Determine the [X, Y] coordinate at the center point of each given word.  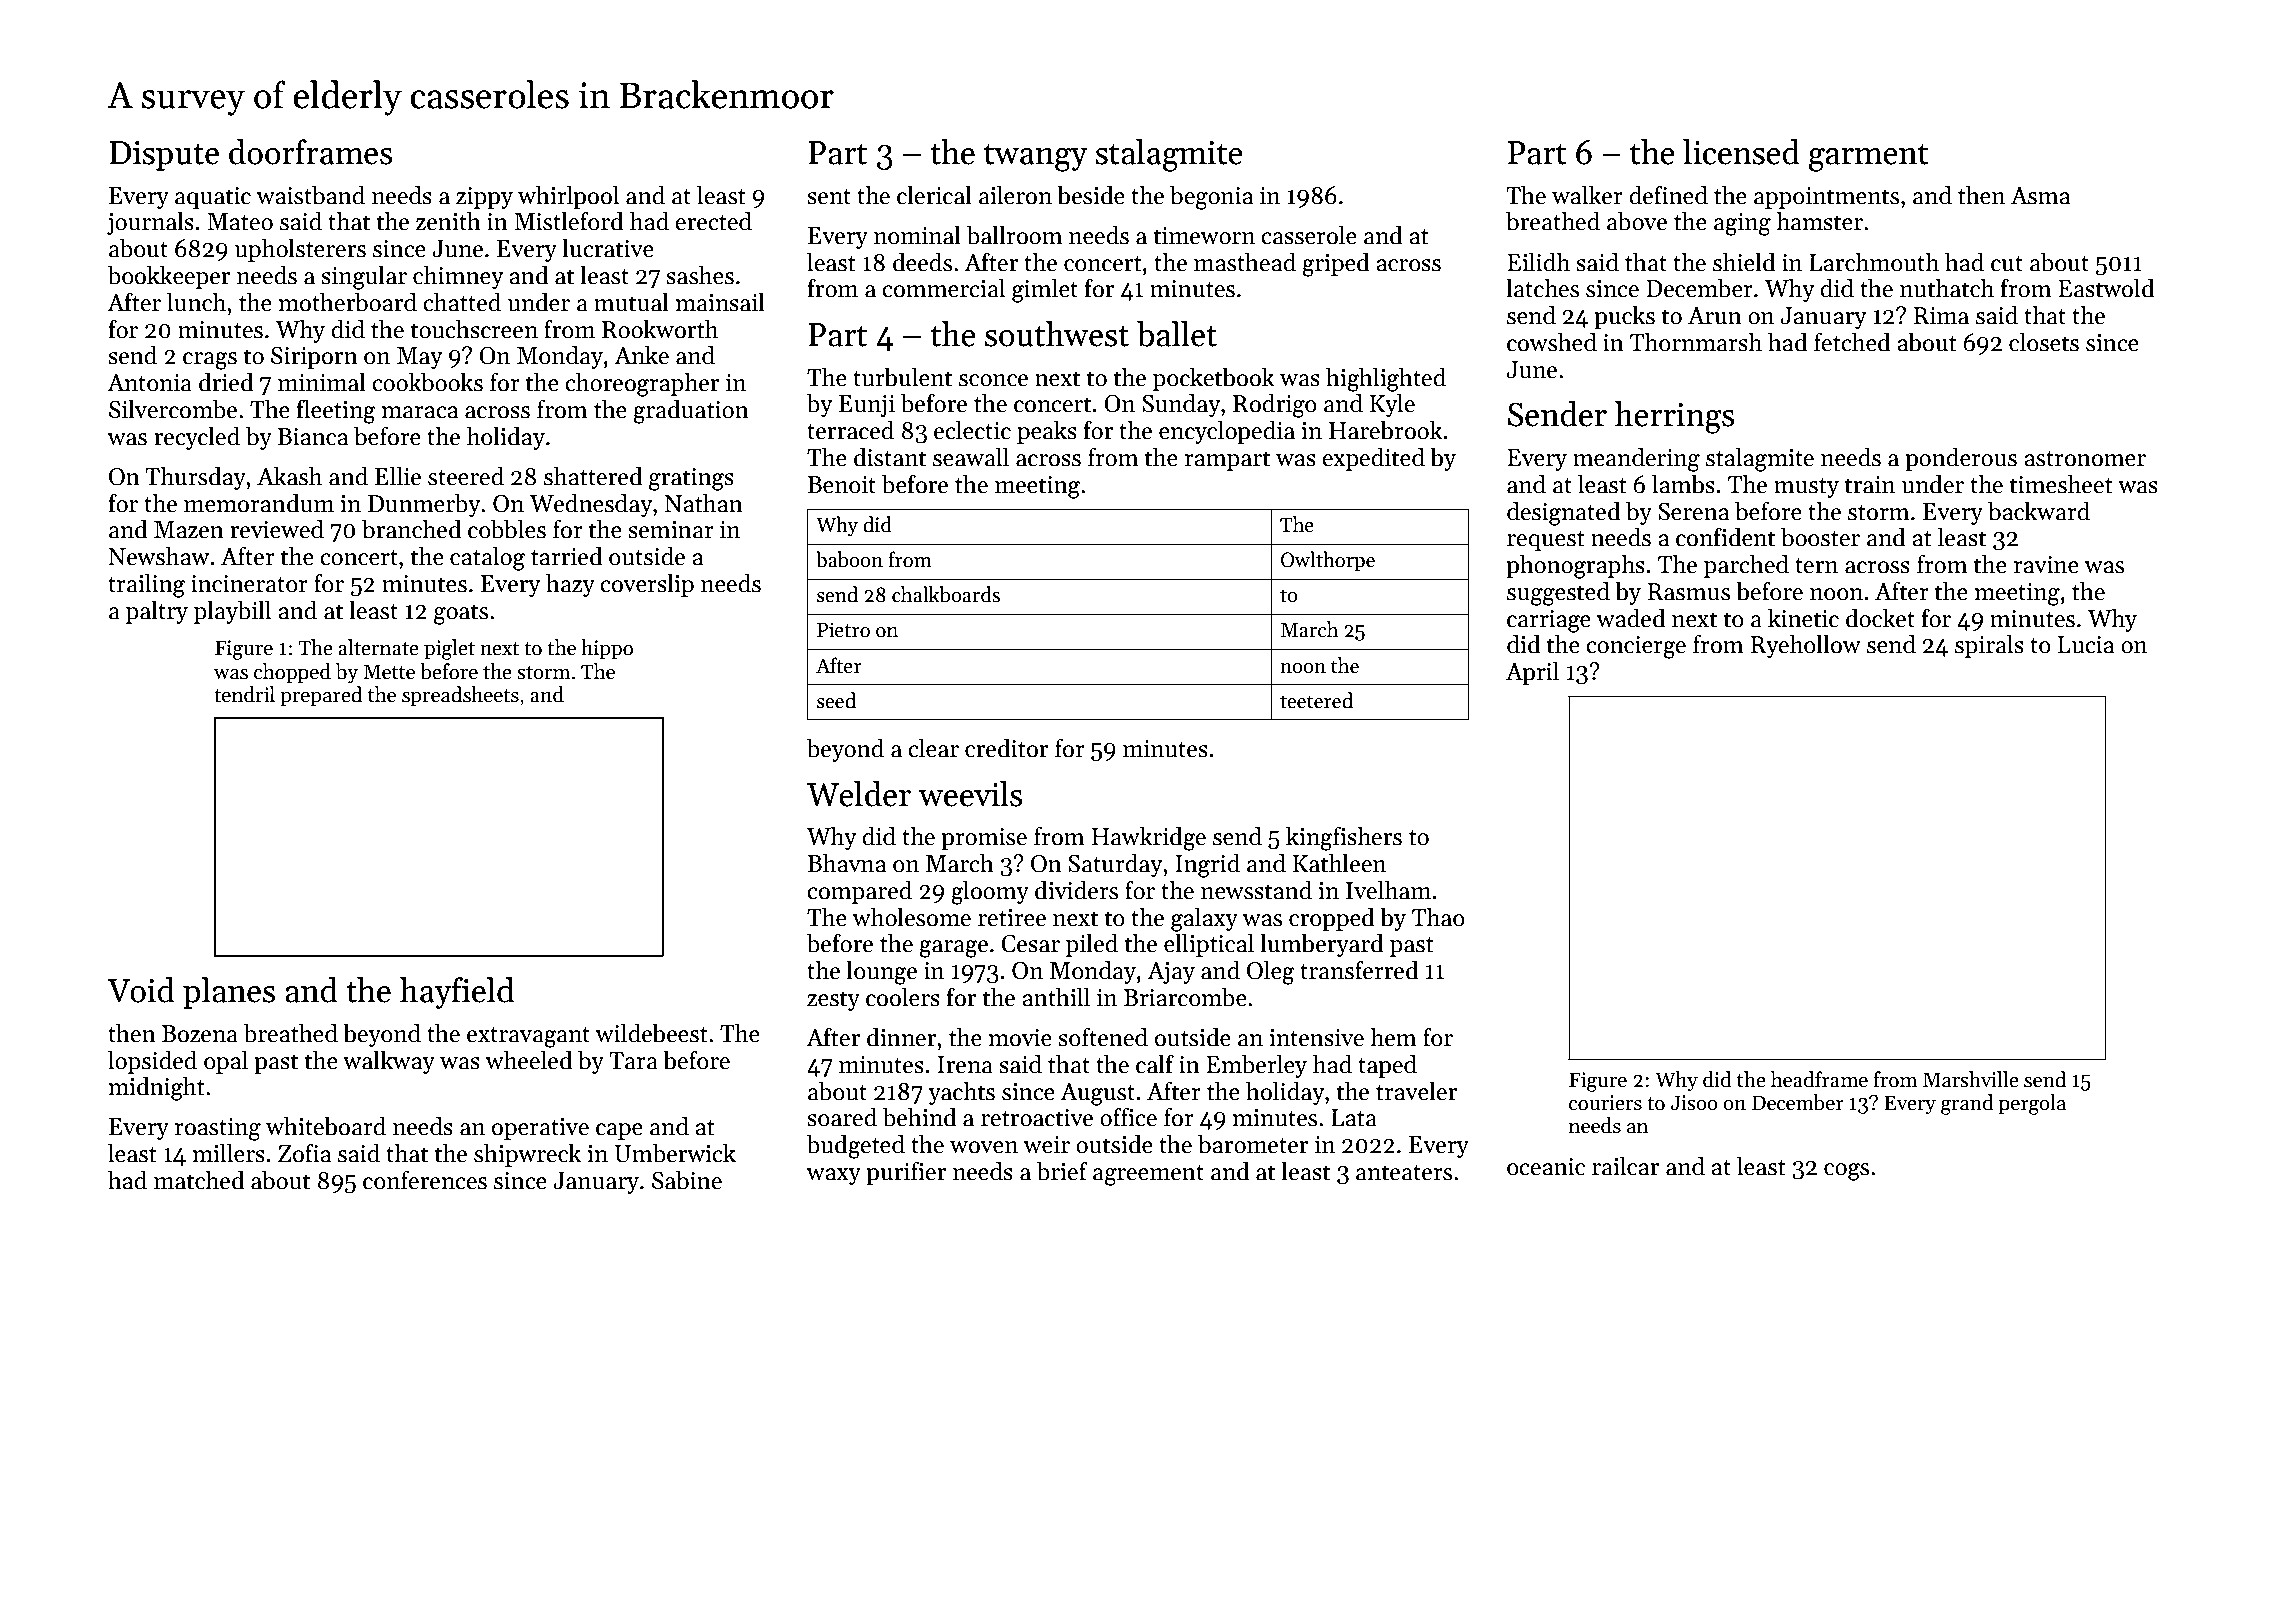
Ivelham [1388, 890]
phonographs [1575, 566]
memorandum [259, 503]
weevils [970, 794]
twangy [1036, 157]
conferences [425, 1180]
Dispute [164, 155]
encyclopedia [1227, 432]
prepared [321, 696]
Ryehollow [1806, 646]
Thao [1438, 917]
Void [141, 990]
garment [1869, 157]
